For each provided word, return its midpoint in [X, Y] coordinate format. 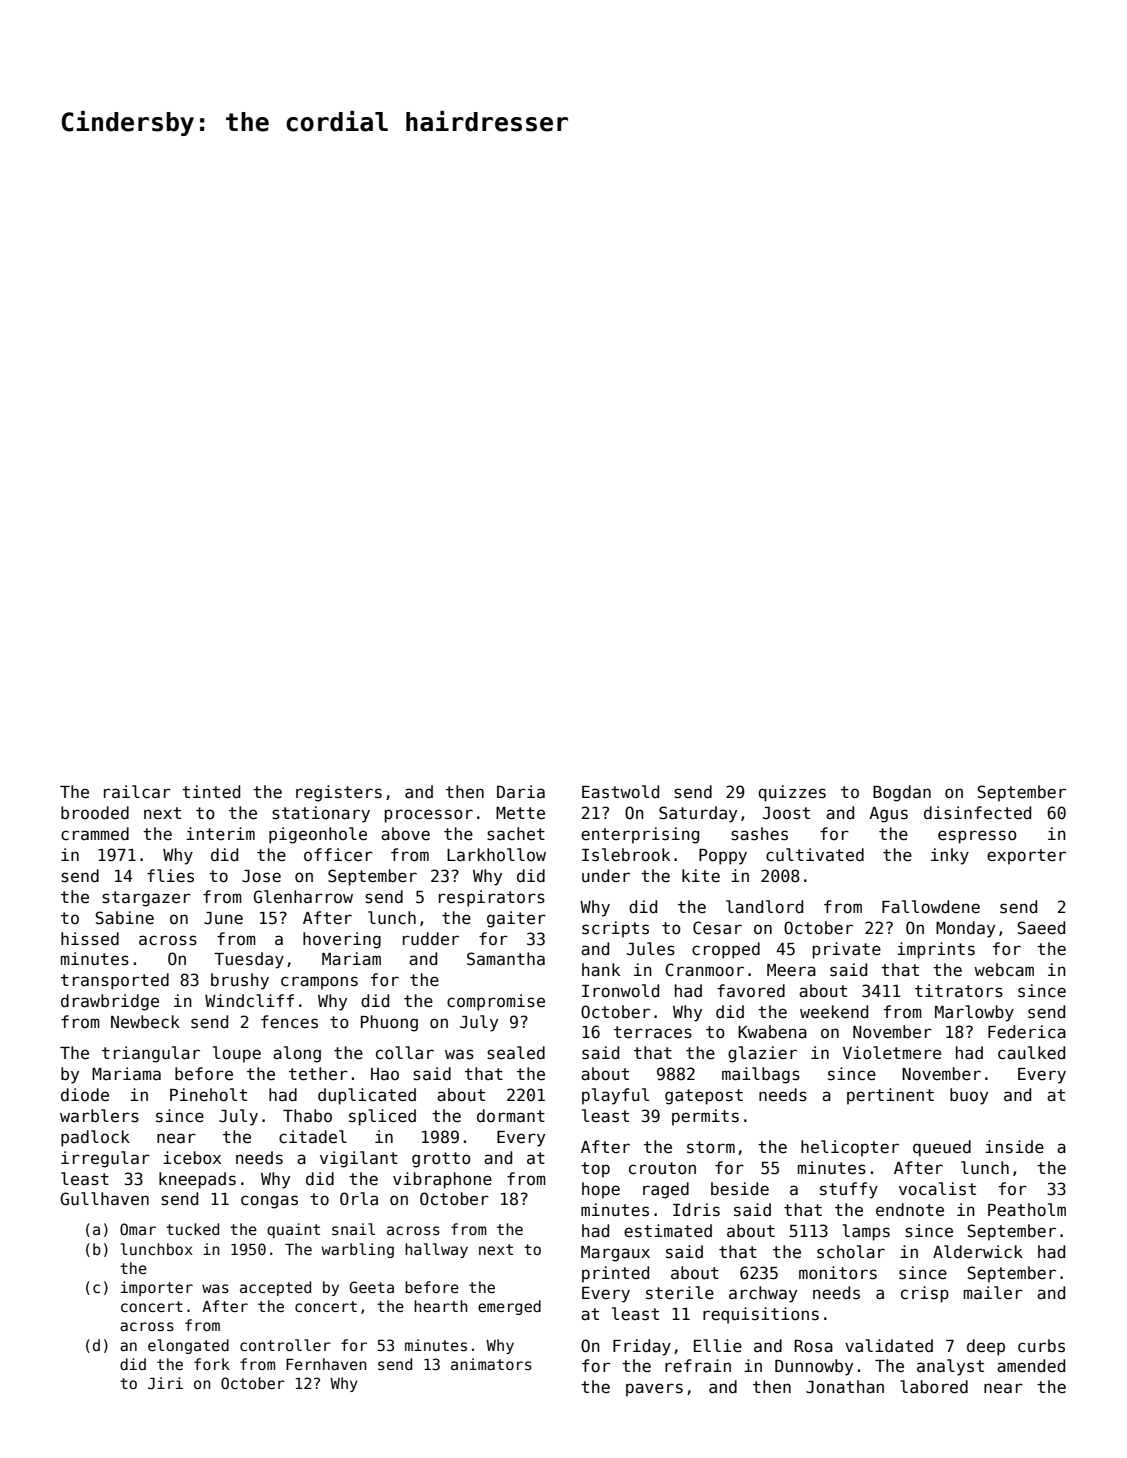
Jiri [165, 1383]
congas [269, 1202]
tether [318, 1074]
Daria [521, 791]
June [223, 918]
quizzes [792, 793]
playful [615, 1096]
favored [751, 991]
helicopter [850, 1148]
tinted [211, 791]
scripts [615, 929]
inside [1014, 1147]
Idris [696, 1210]
